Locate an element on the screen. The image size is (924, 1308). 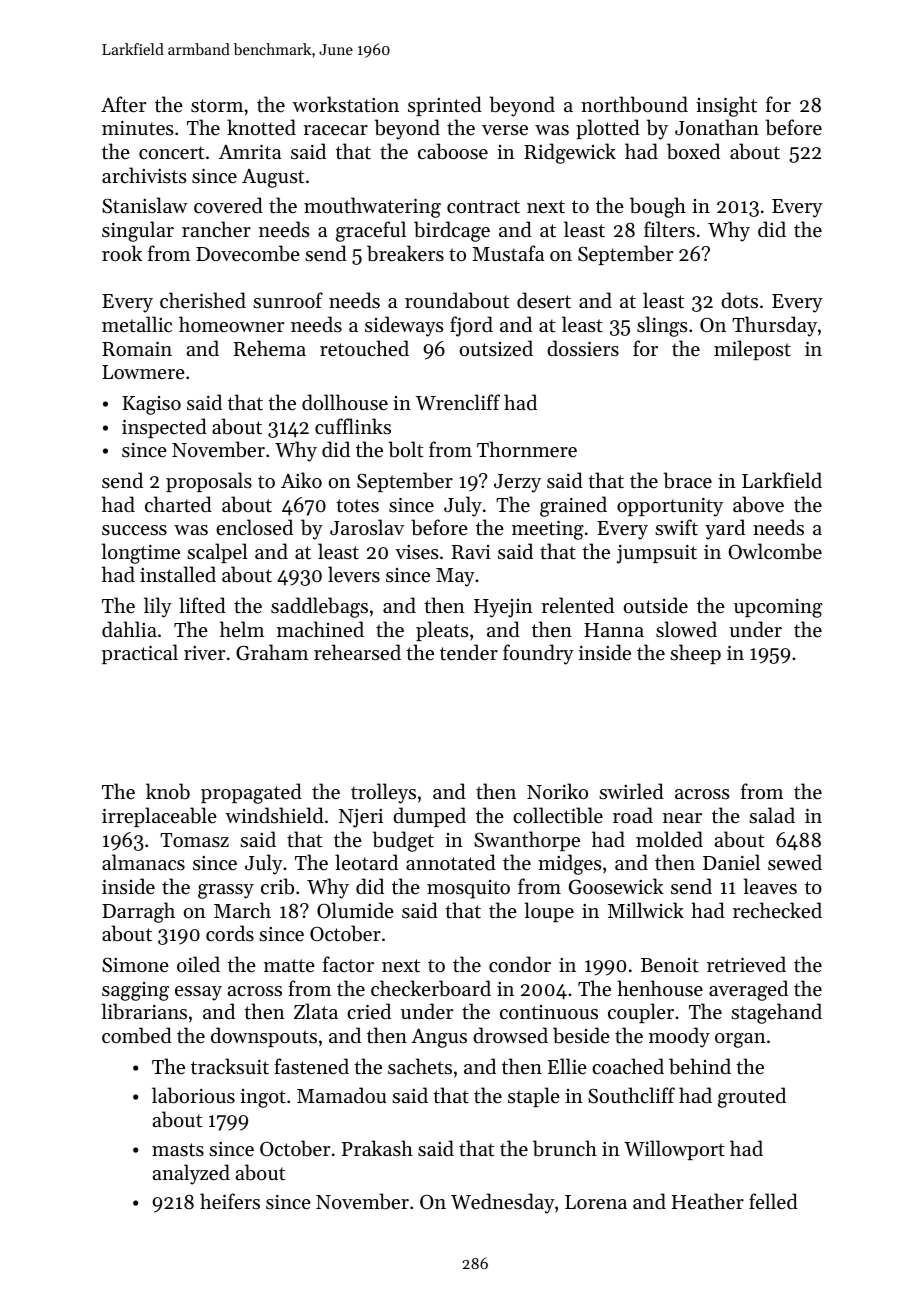
sprinted is located at coordinates (445, 106).
